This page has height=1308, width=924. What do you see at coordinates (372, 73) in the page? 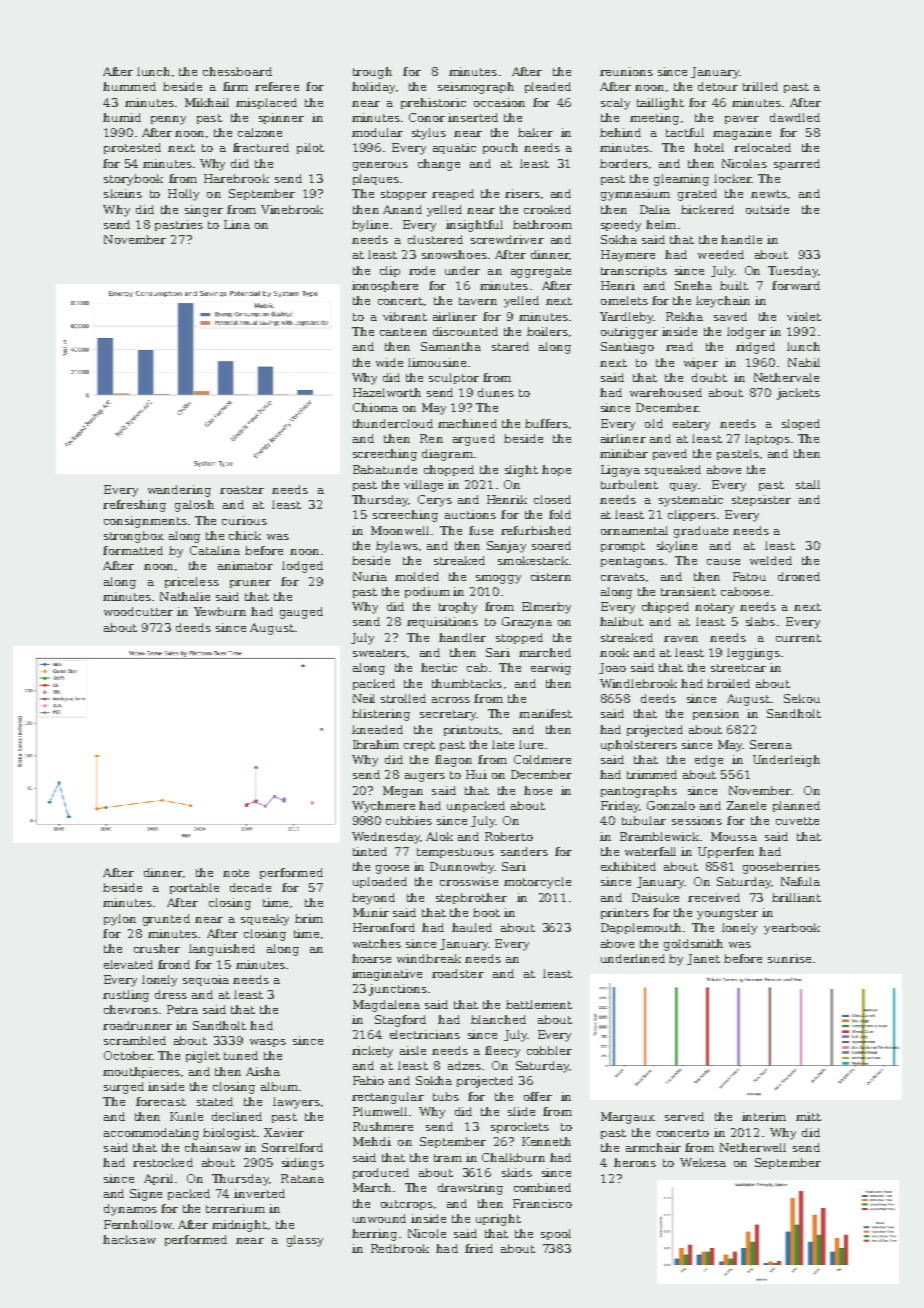
I see `trough` at bounding box center [372, 73].
